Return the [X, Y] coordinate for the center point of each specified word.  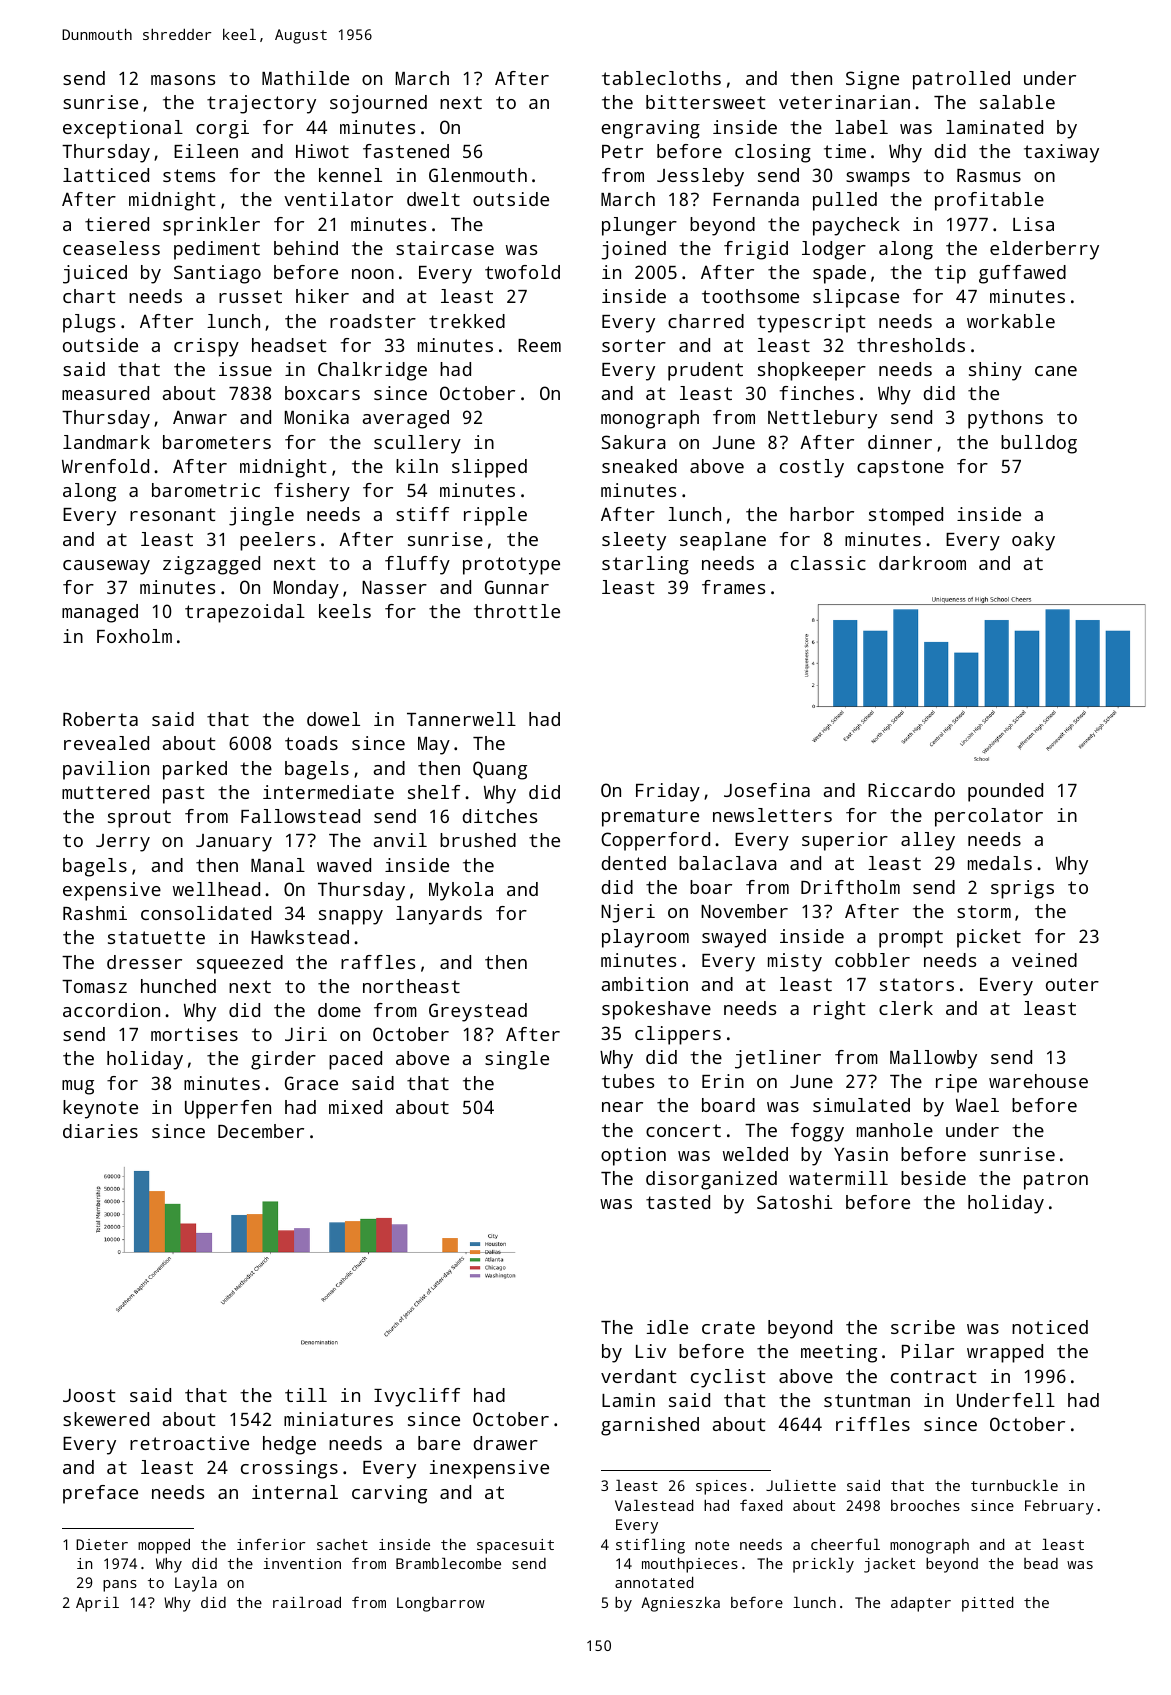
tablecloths [661, 78]
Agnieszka [680, 1604]
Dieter [102, 1544]
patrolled [961, 80]
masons [183, 80]
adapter [921, 1604]
